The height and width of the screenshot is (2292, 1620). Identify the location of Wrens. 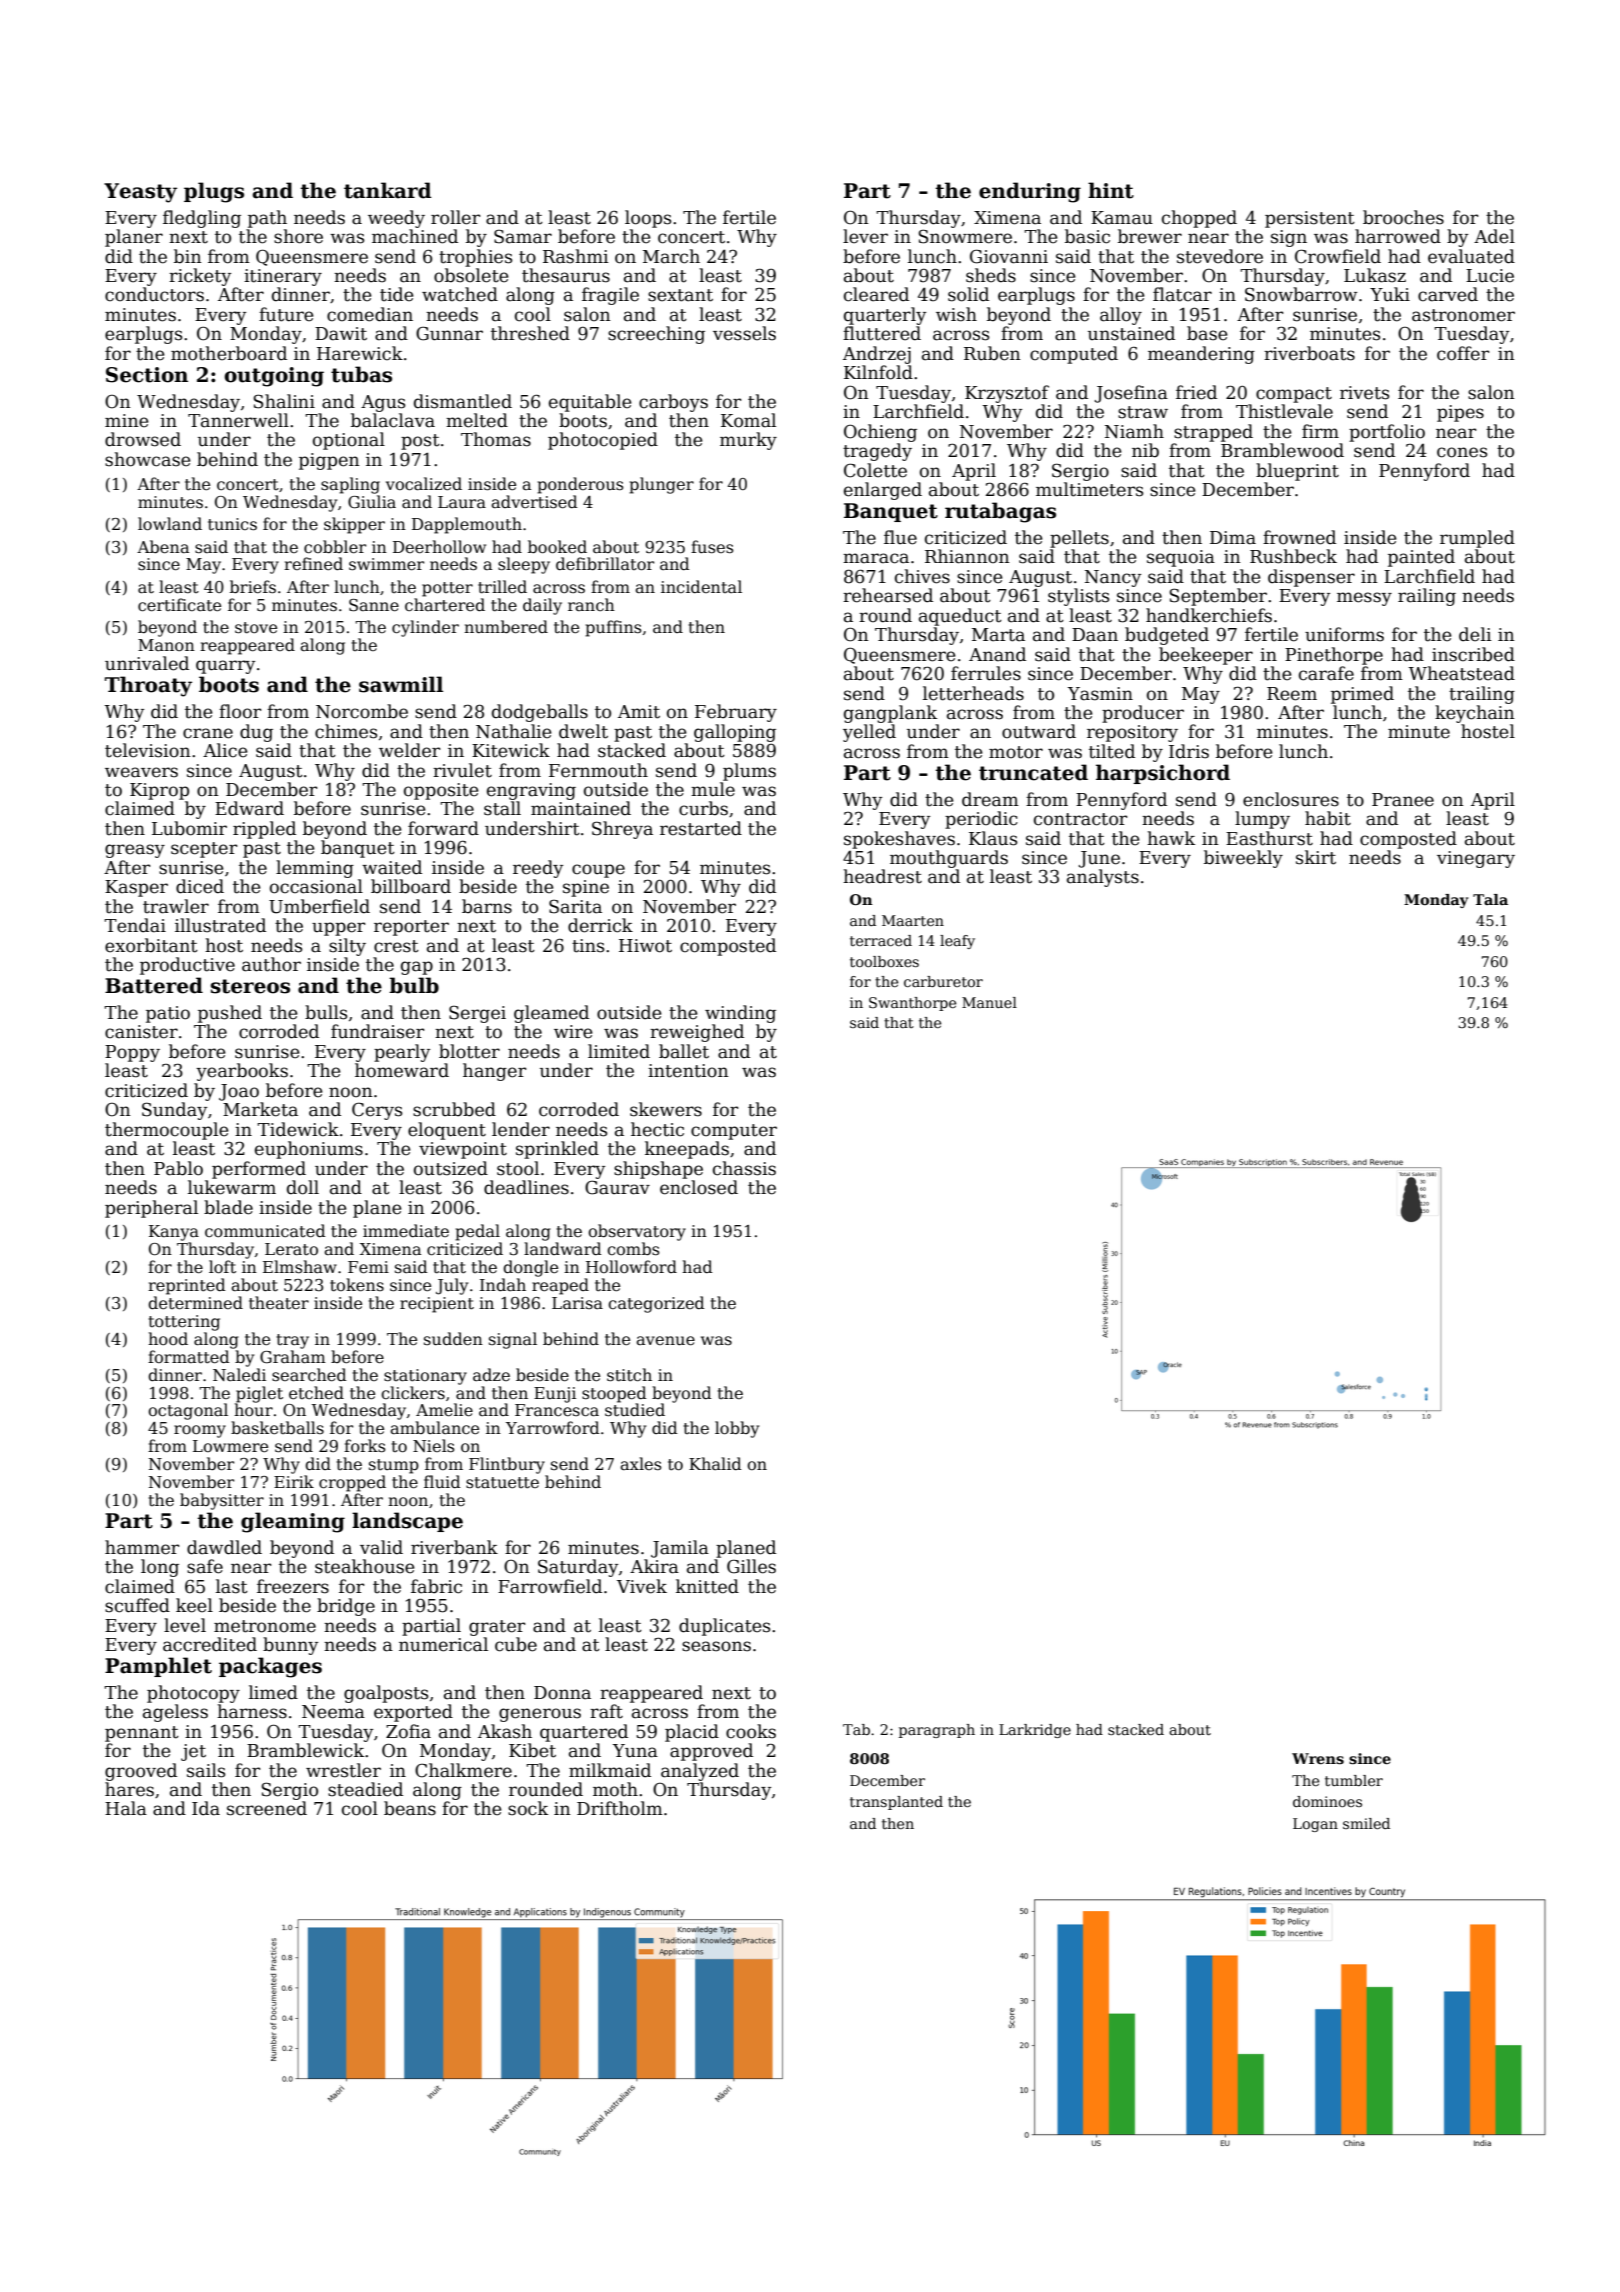
(1318, 1758).
